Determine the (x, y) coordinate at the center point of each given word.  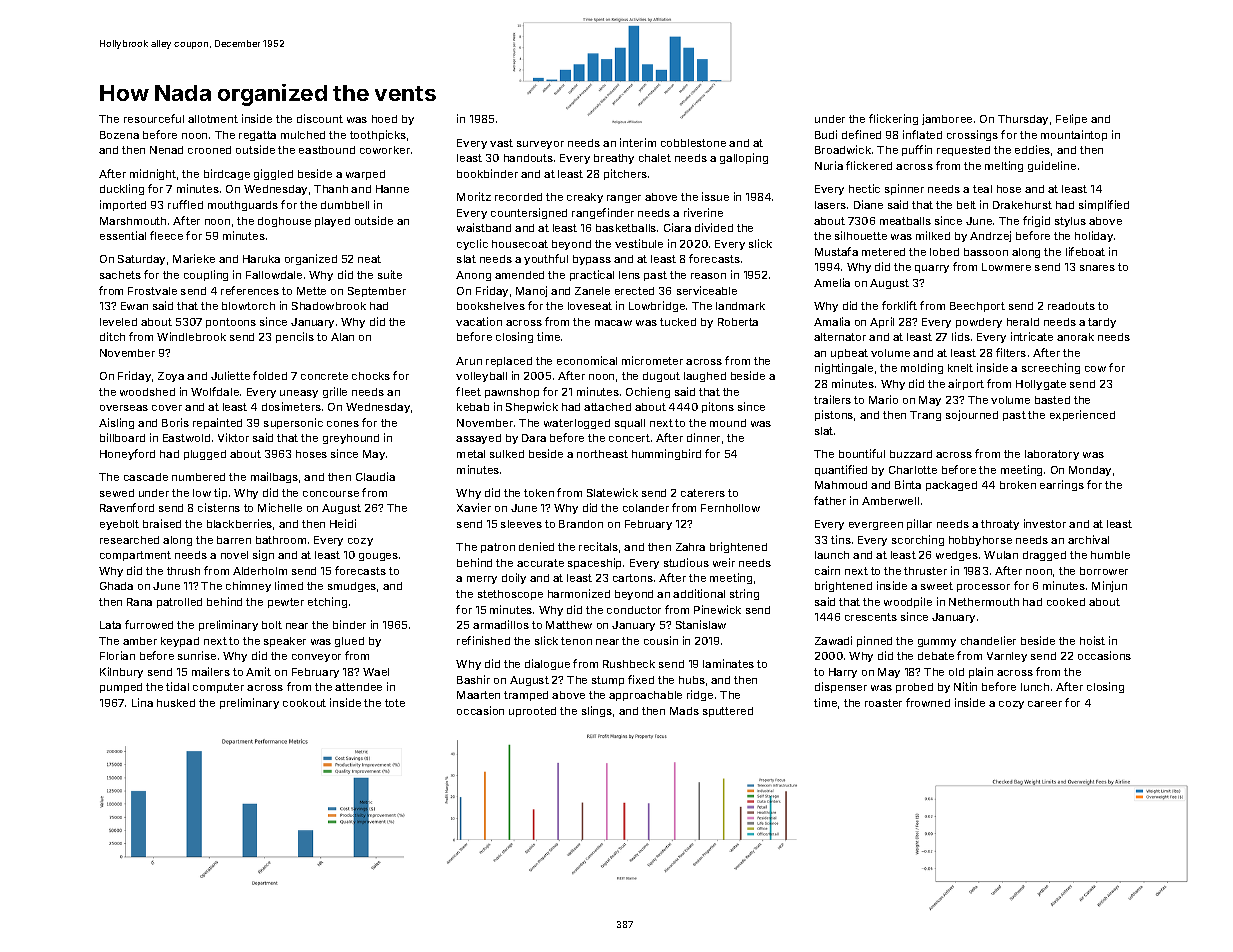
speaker (285, 642)
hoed (384, 119)
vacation (479, 321)
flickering (893, 119)
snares (1097, 268)
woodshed (147, 392)
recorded (518, 197)
